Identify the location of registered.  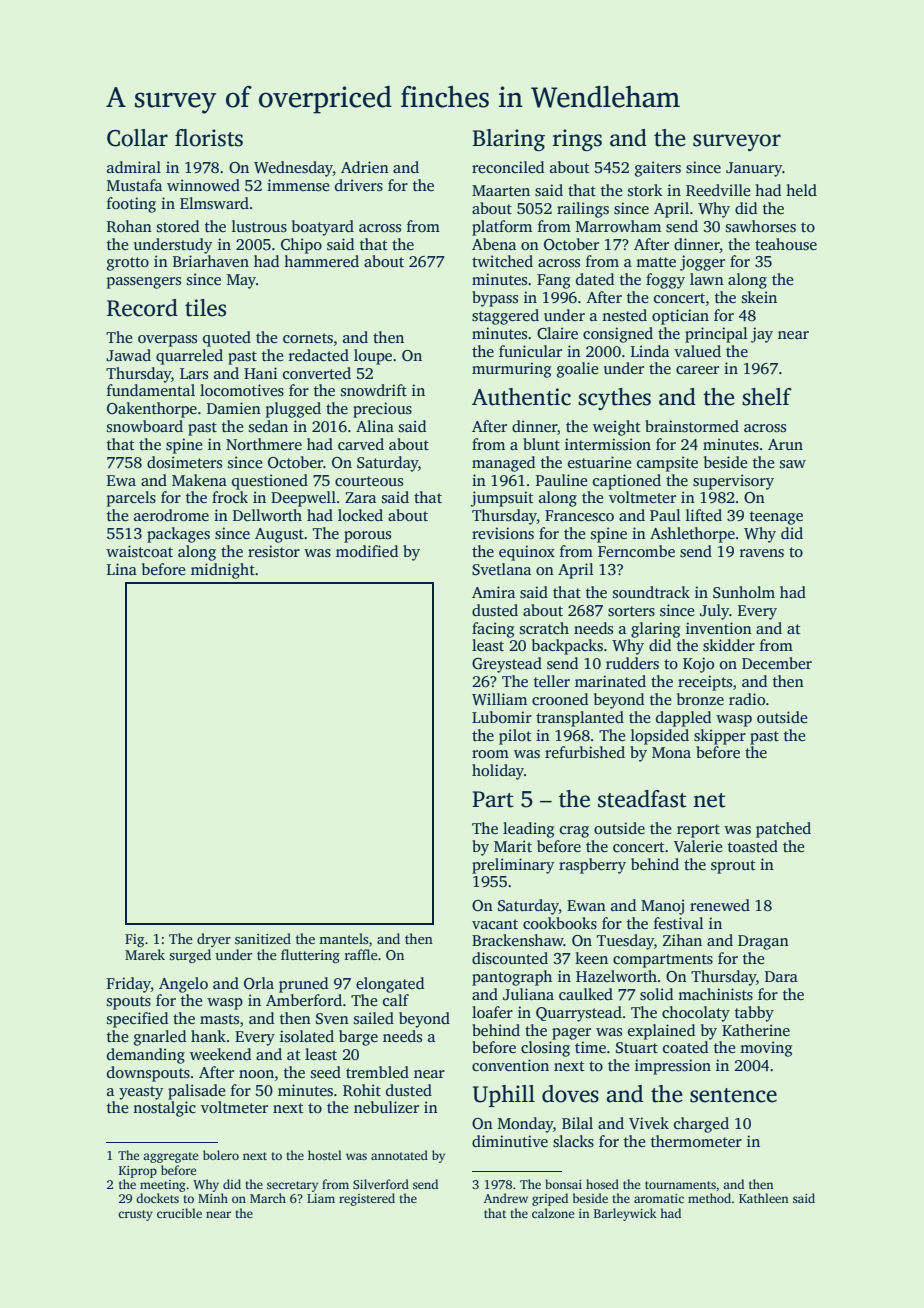
(367, 1199).
